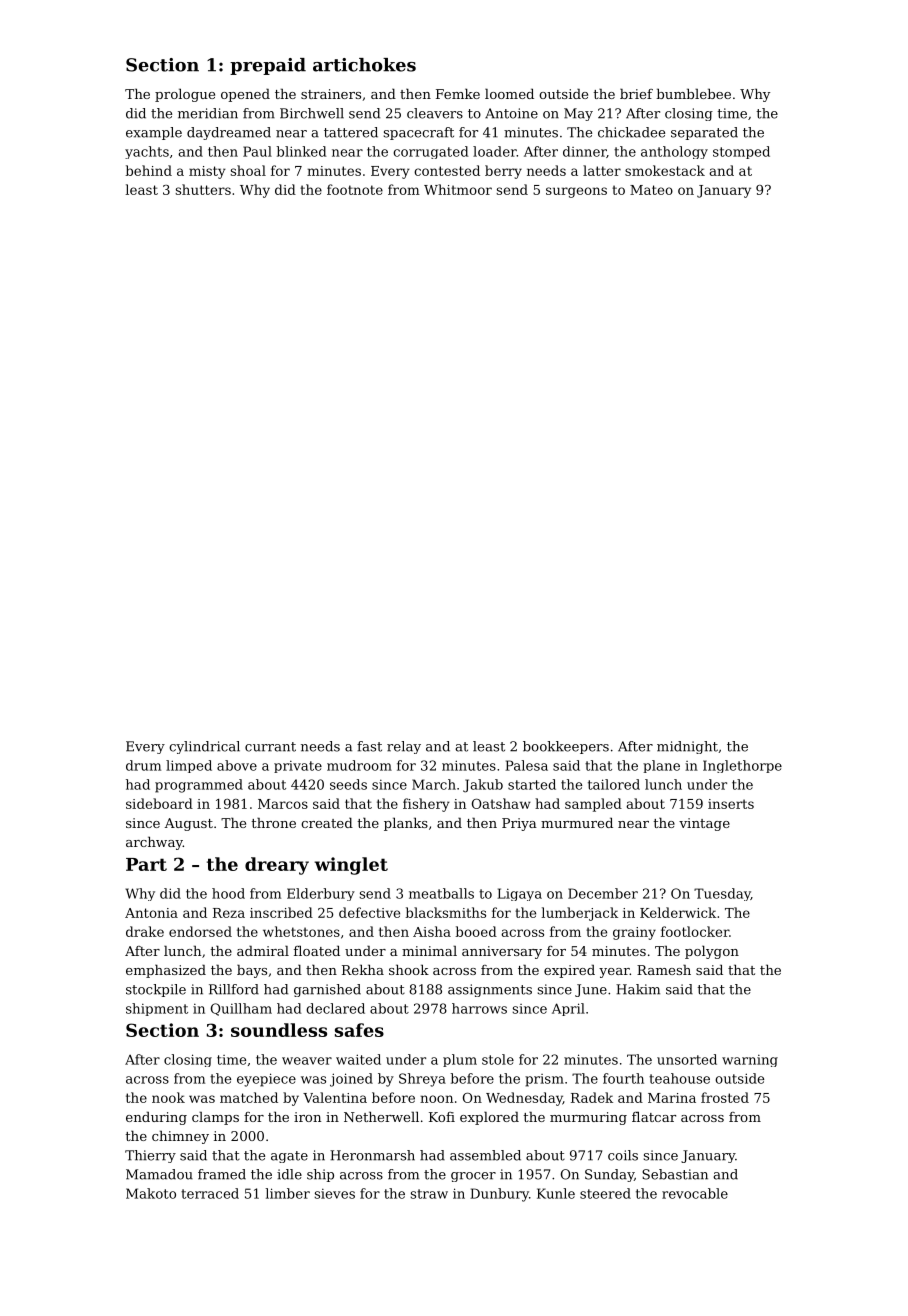 The width and height of the screenshot is (908, 1316). I want to click on behind, so click(148, 170).
